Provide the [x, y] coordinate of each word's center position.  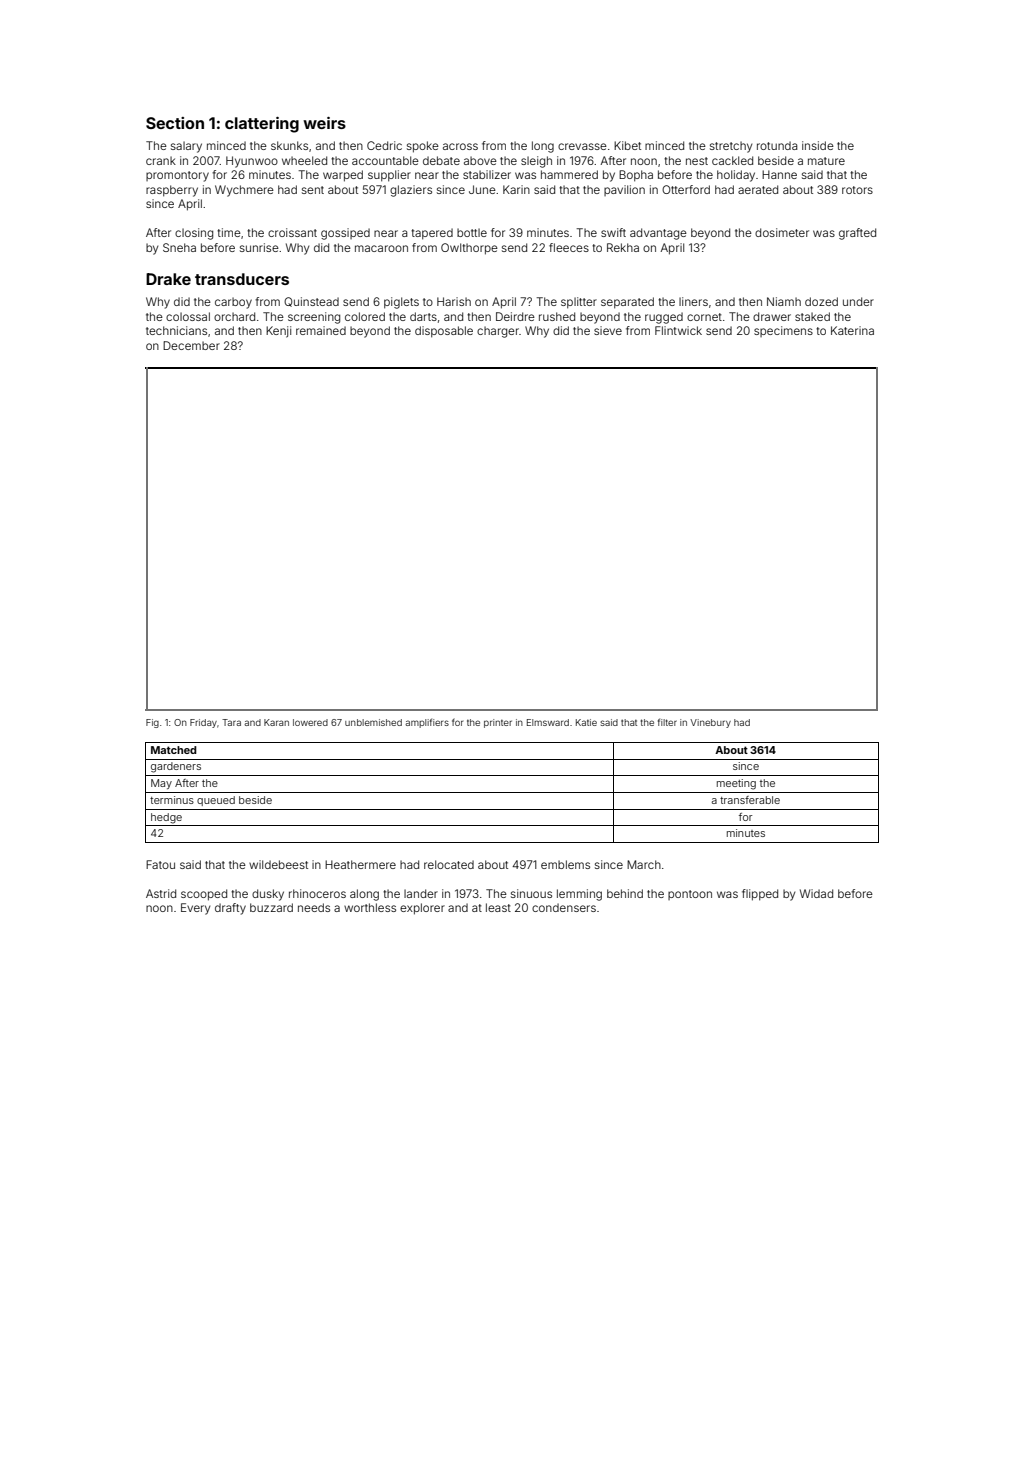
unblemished [373, 722]
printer [498, 723]
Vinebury [710, 723]
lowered [310, 722]
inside [818, 145]
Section [175, 123]
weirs [324, 123]
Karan [276, 722]
